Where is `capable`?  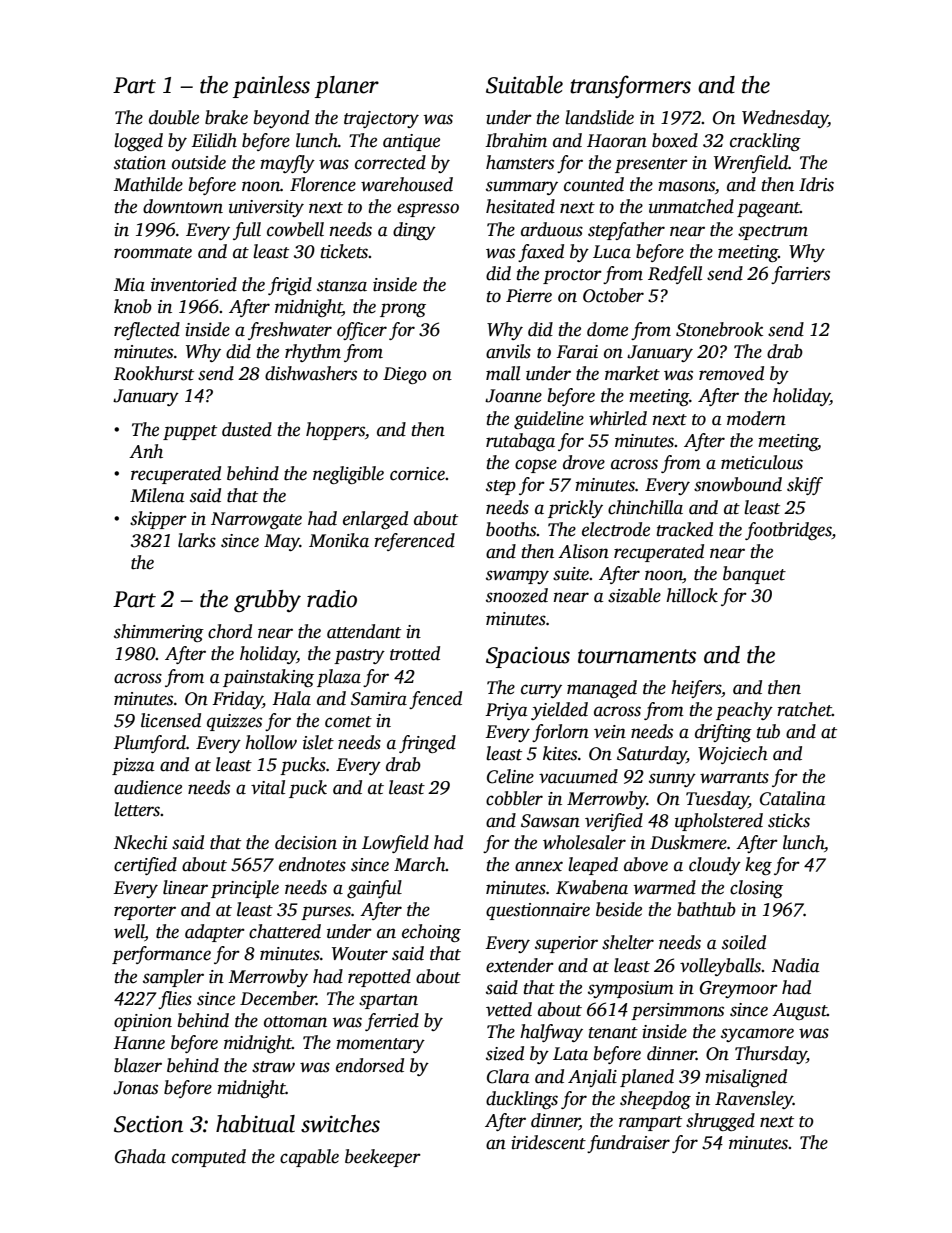 capable is located at coordinates (309, 1158).
